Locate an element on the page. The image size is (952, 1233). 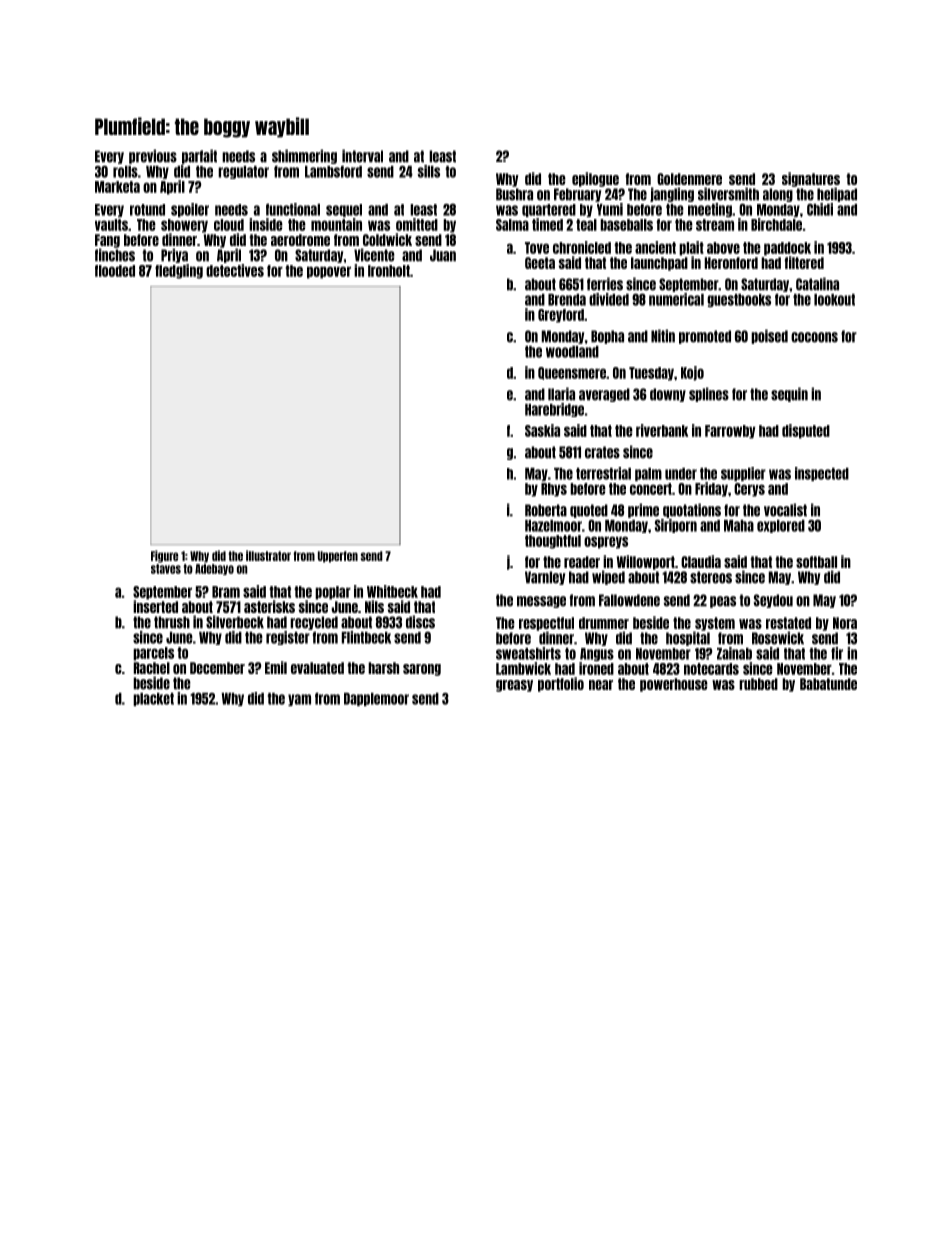
respectful is located at coordinates (546, 624).
